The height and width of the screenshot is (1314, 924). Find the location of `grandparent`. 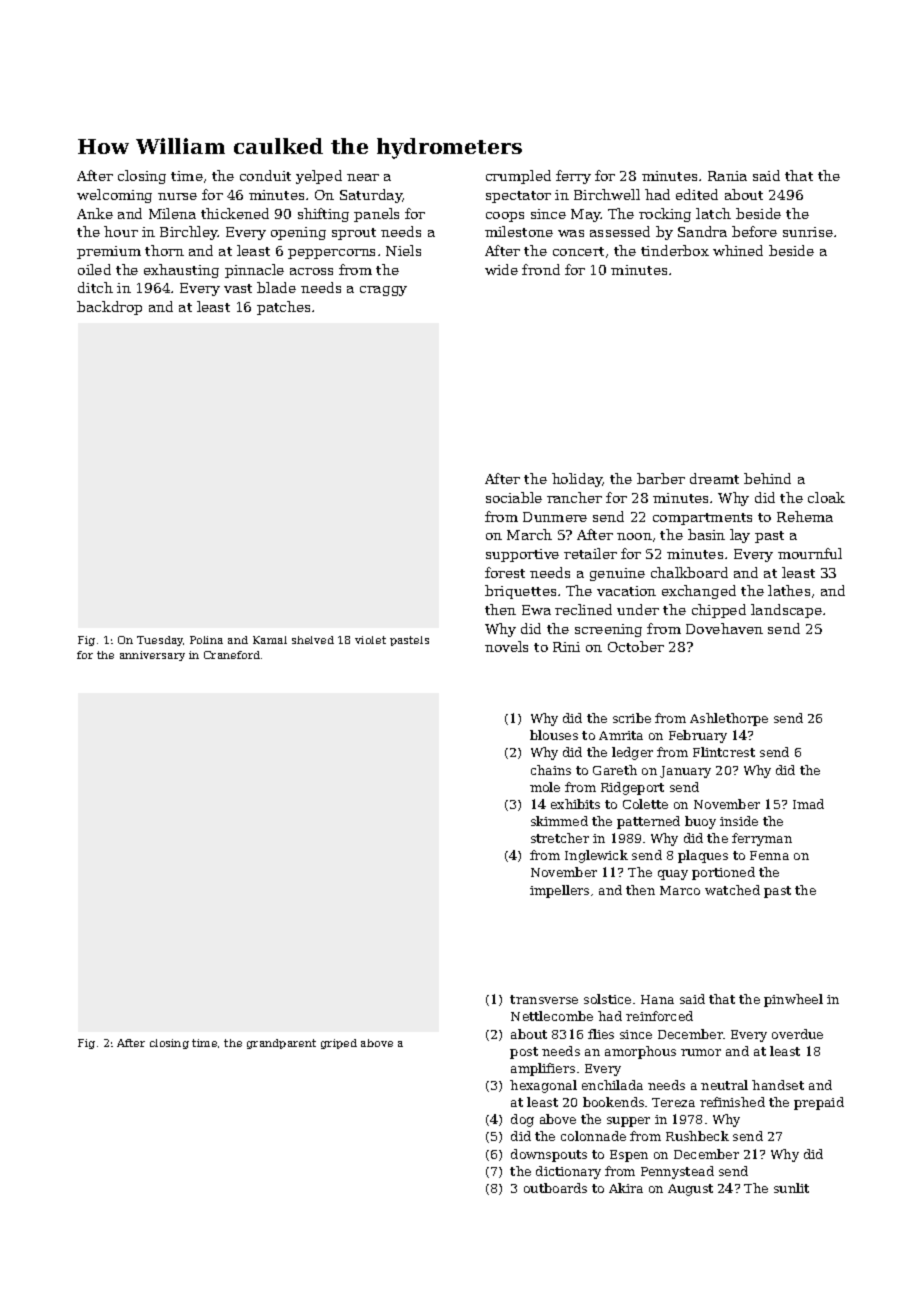

grandparent is located at coordinates (281, 1044).
